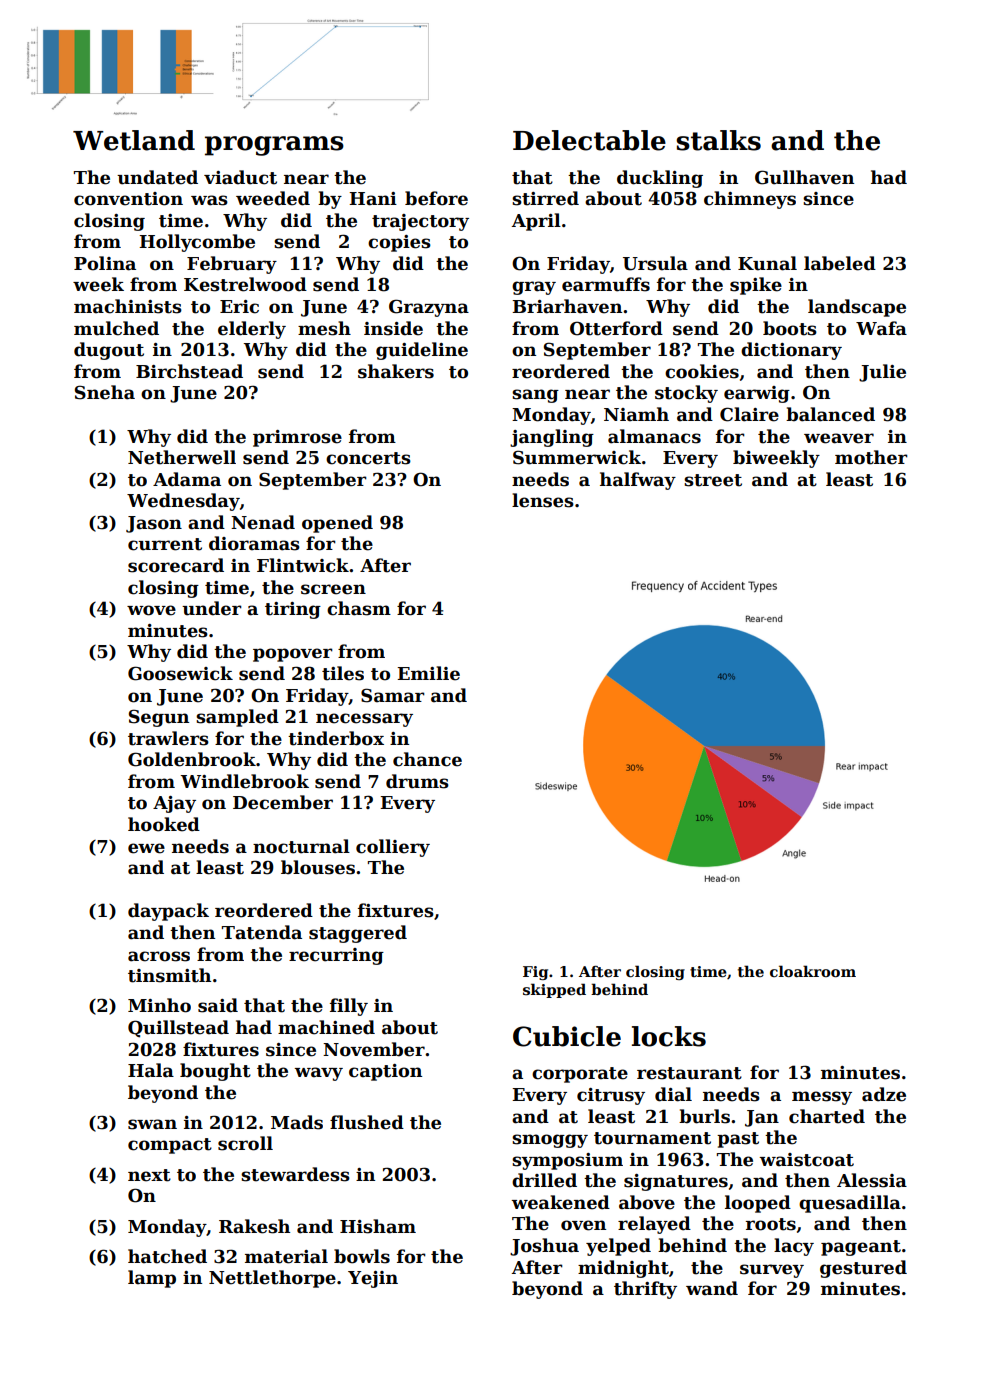 This page has width=981, height=1393. Describe the element at coordinates (385, 1072) in the page. I see `caption` at that location.
